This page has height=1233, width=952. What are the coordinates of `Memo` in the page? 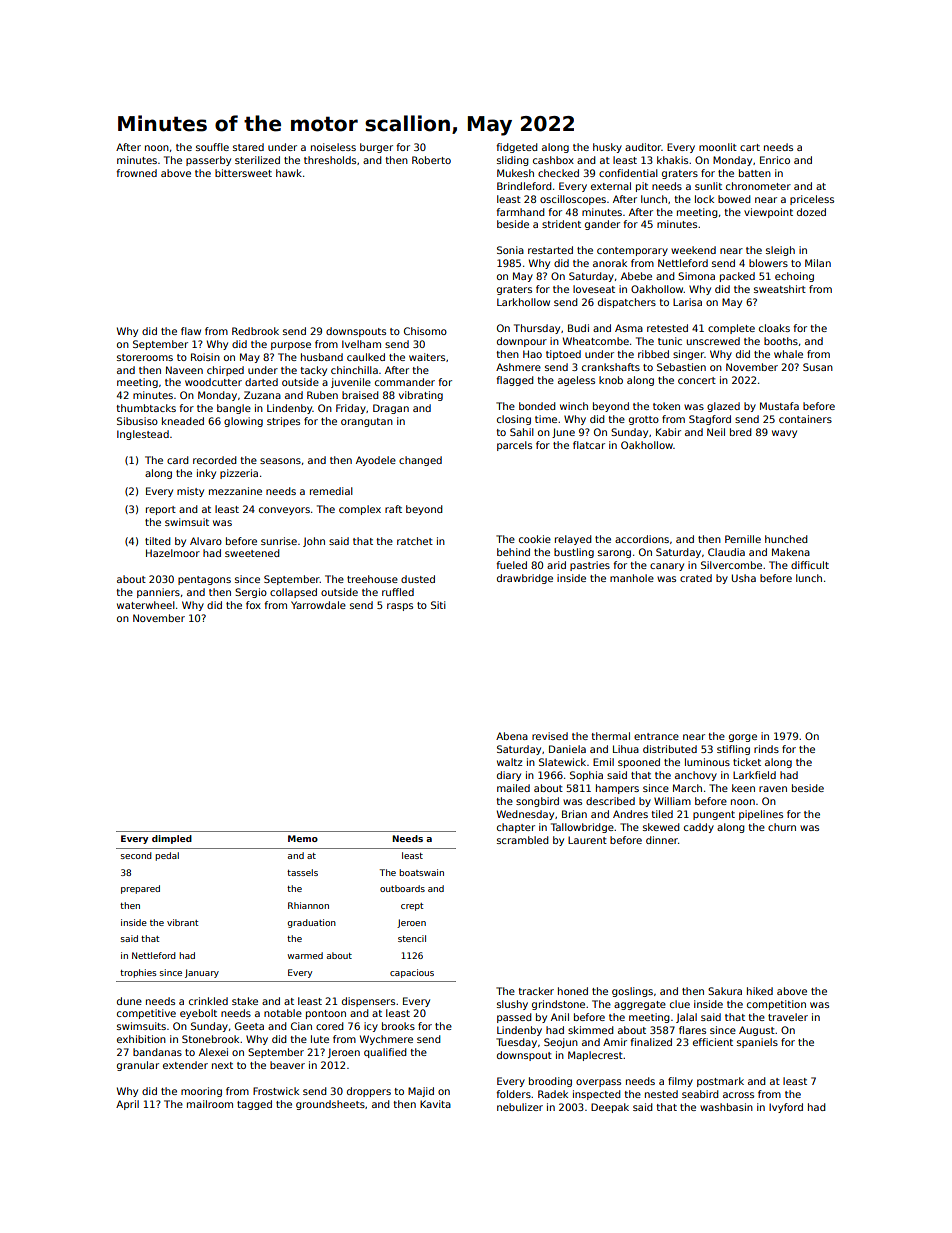 It's located at (303, 838).
